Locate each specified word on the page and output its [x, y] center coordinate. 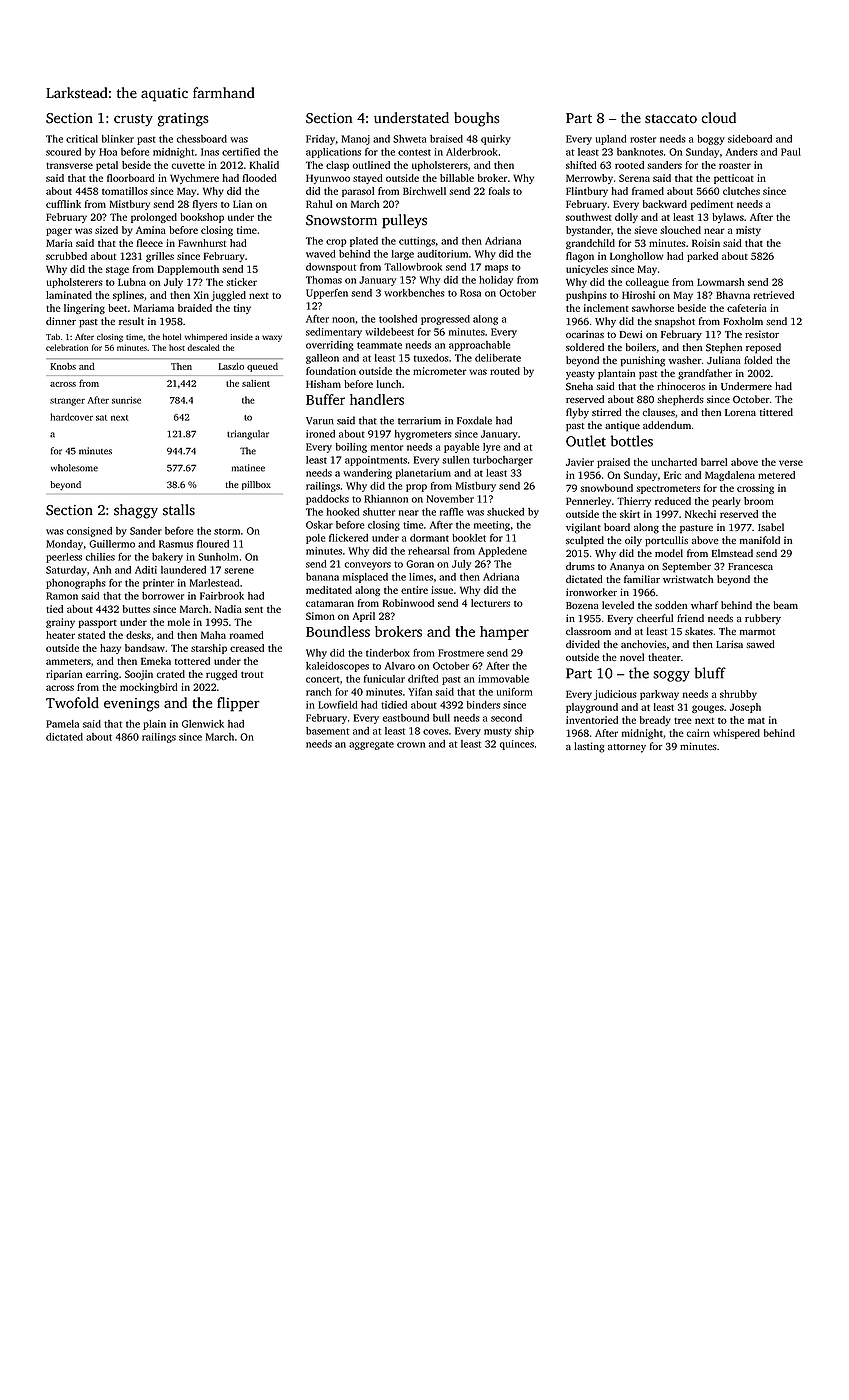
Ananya [627, 568]
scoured [63, 152]
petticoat [734, 179]
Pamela [62, 724]
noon [343, 320]
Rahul [319, 204]
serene [239, 571]
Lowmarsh [720, 282]
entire [414, 590]
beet [117, 308]
